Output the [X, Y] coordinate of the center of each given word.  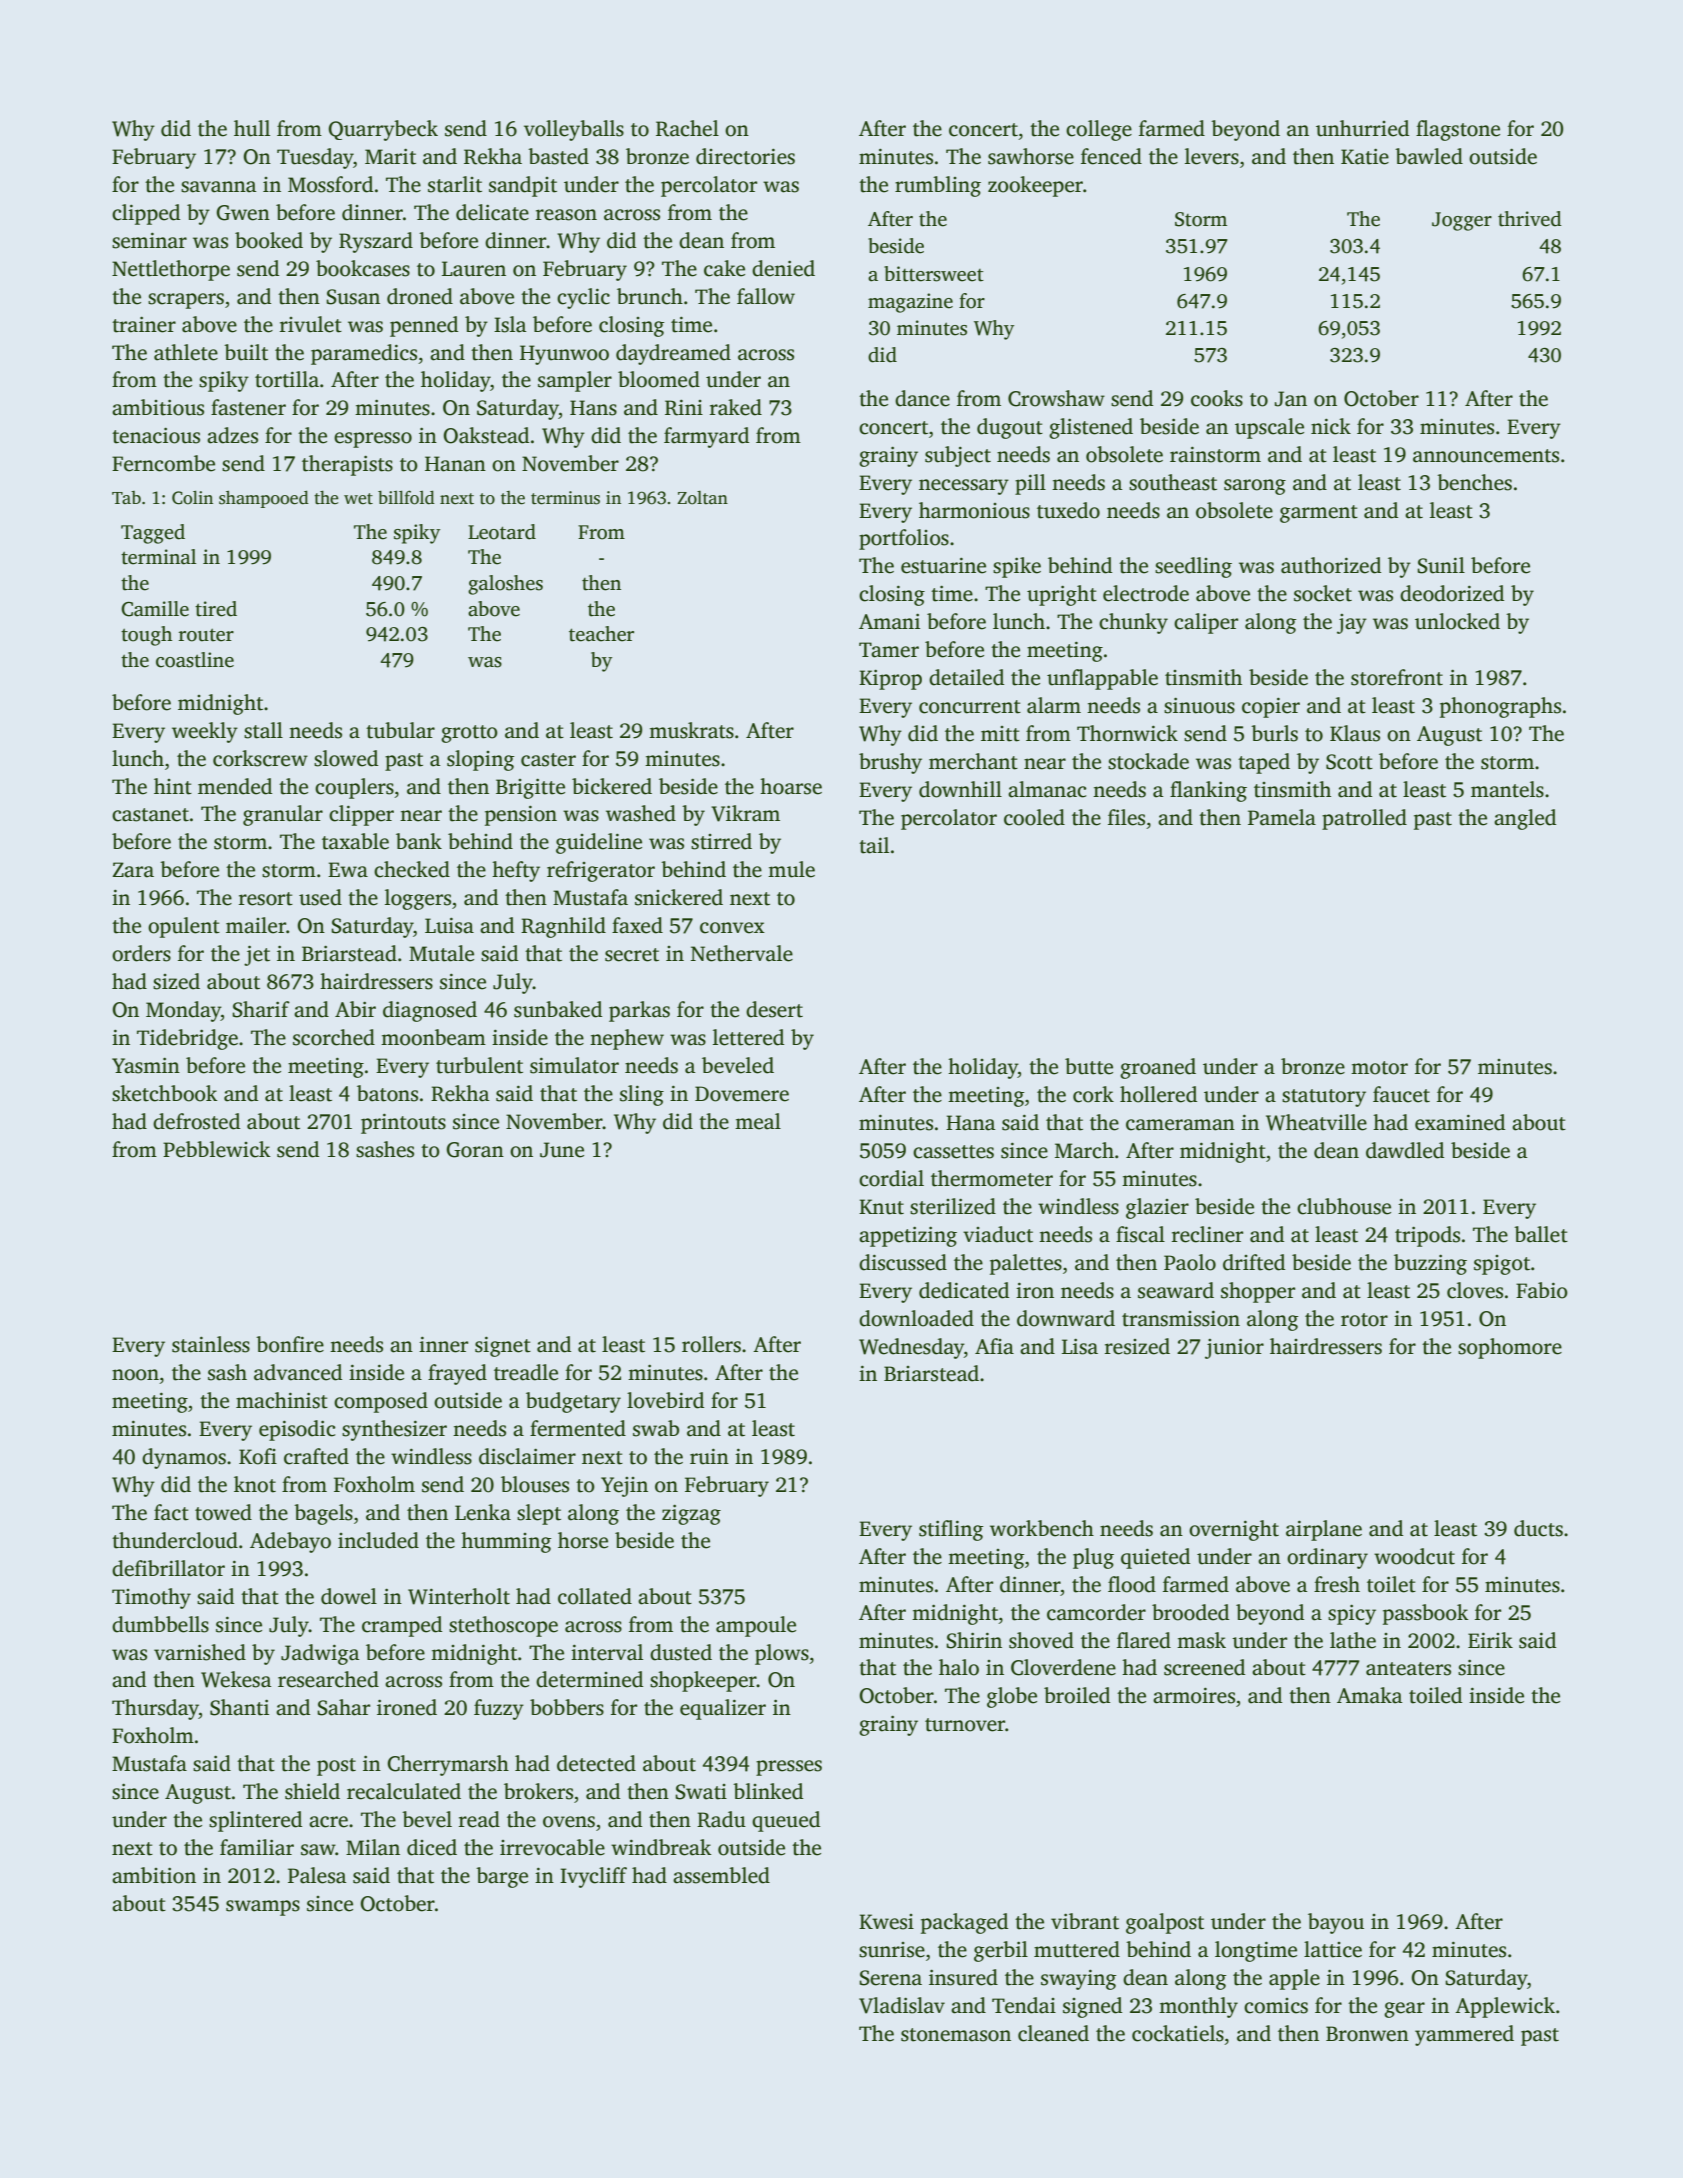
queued [786, 1821]
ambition [154, 1875]
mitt [1000, 734]
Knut [881, 1207]
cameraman [1180, 1125]
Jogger [1462, 221]
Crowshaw [1056, 398]
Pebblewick [216, 1149]
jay [1352, 624]
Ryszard [376, 242]
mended [235, 786]
